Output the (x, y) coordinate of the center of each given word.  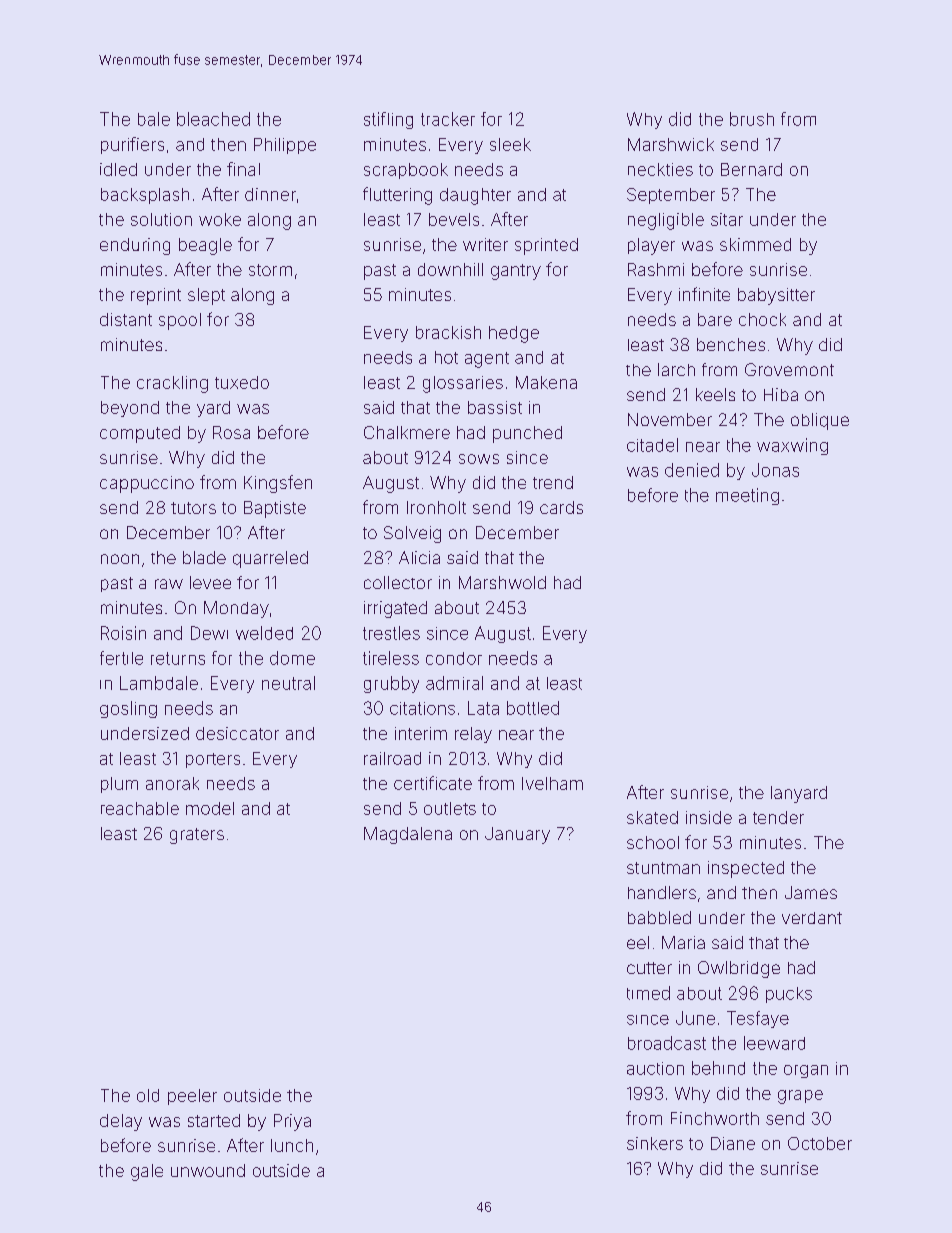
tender (778, 817)
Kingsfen (278, 484)
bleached (213, 119)
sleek (510, 144)
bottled (533, 708)
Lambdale (159, 683)
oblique (820, 421)
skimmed (755, 244)
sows (479, 459)
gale (147, 1172)
